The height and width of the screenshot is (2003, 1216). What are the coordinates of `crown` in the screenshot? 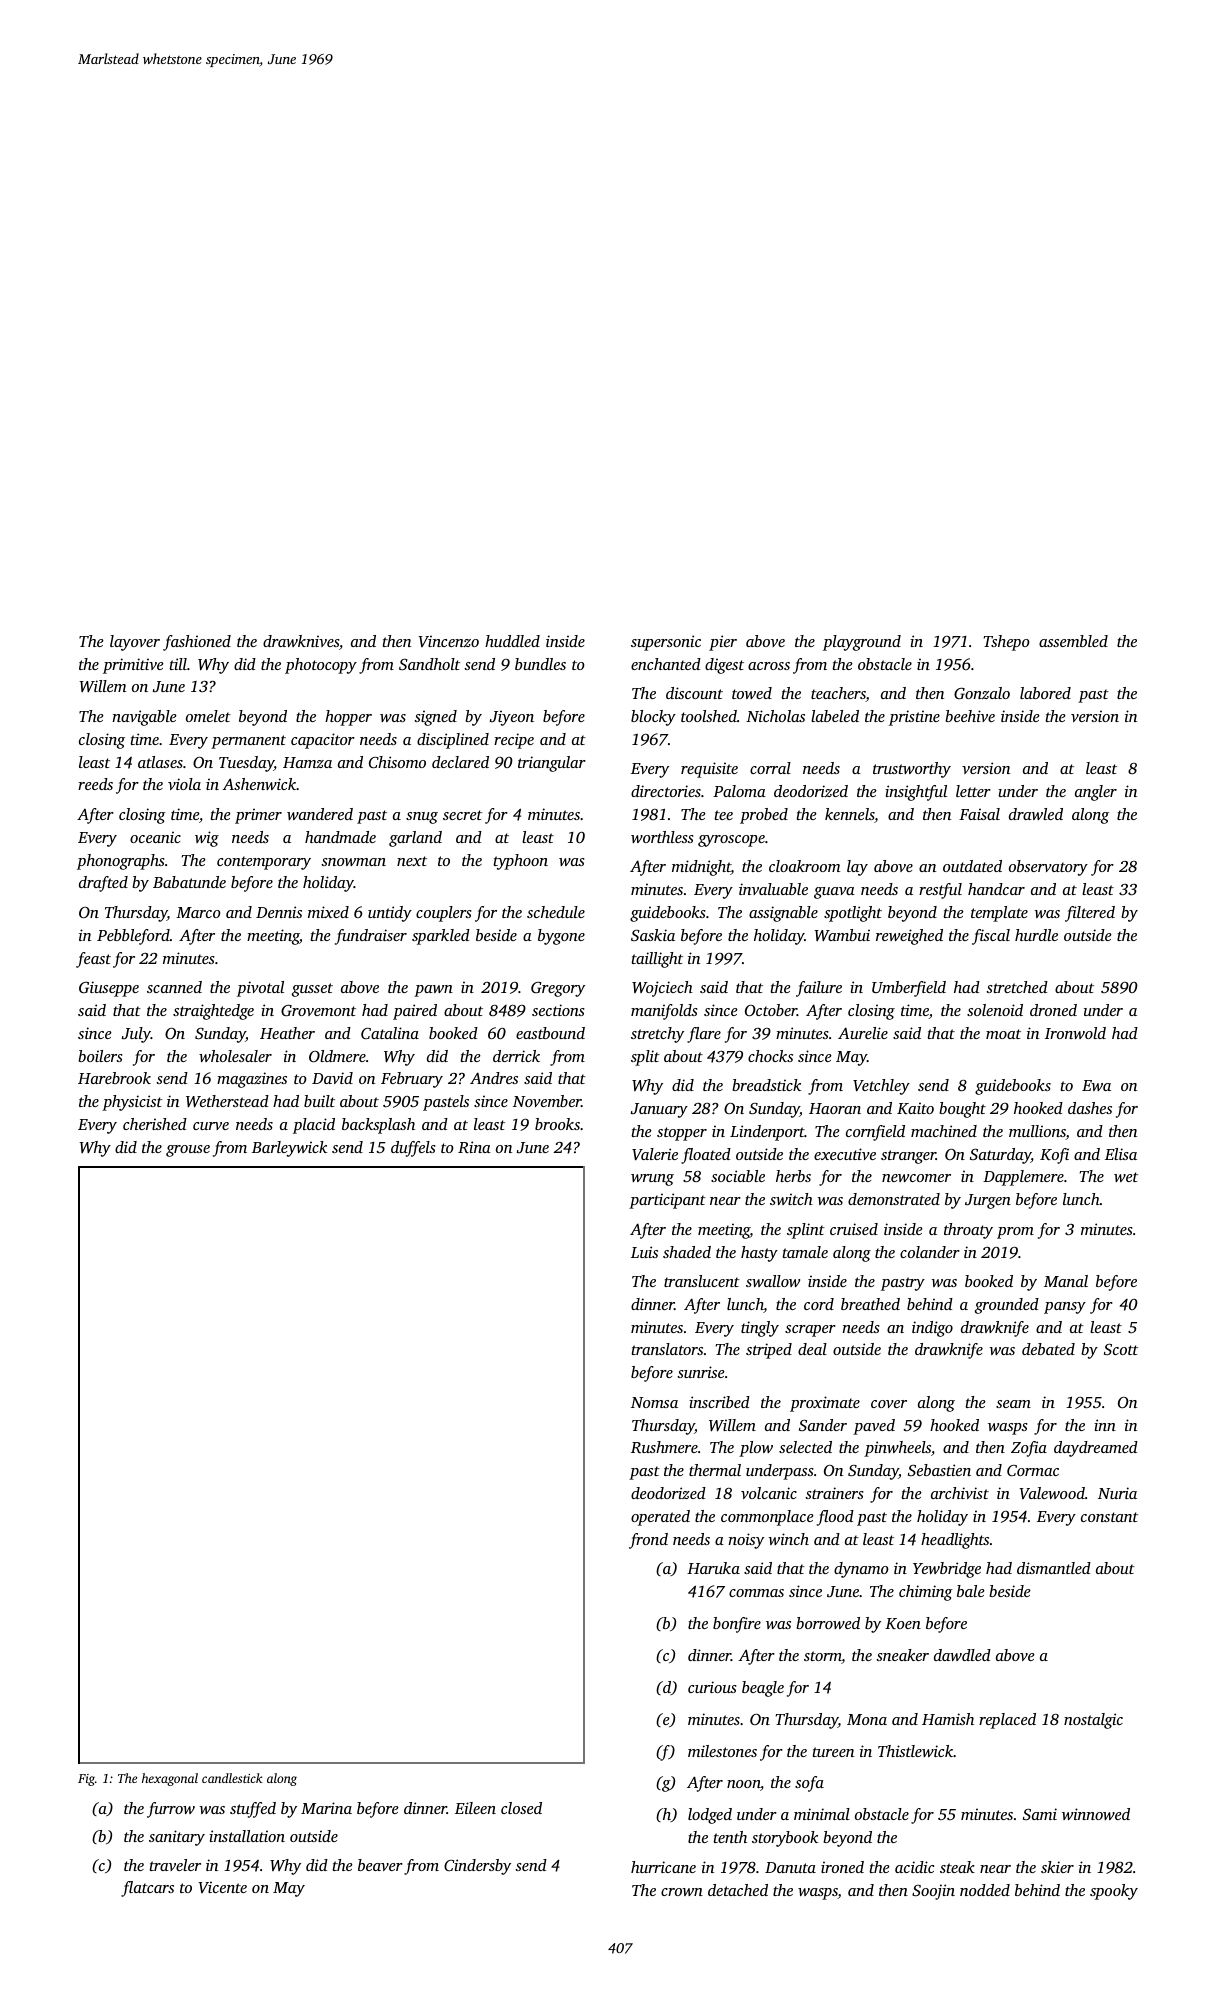 It's located at (682, 1892).
